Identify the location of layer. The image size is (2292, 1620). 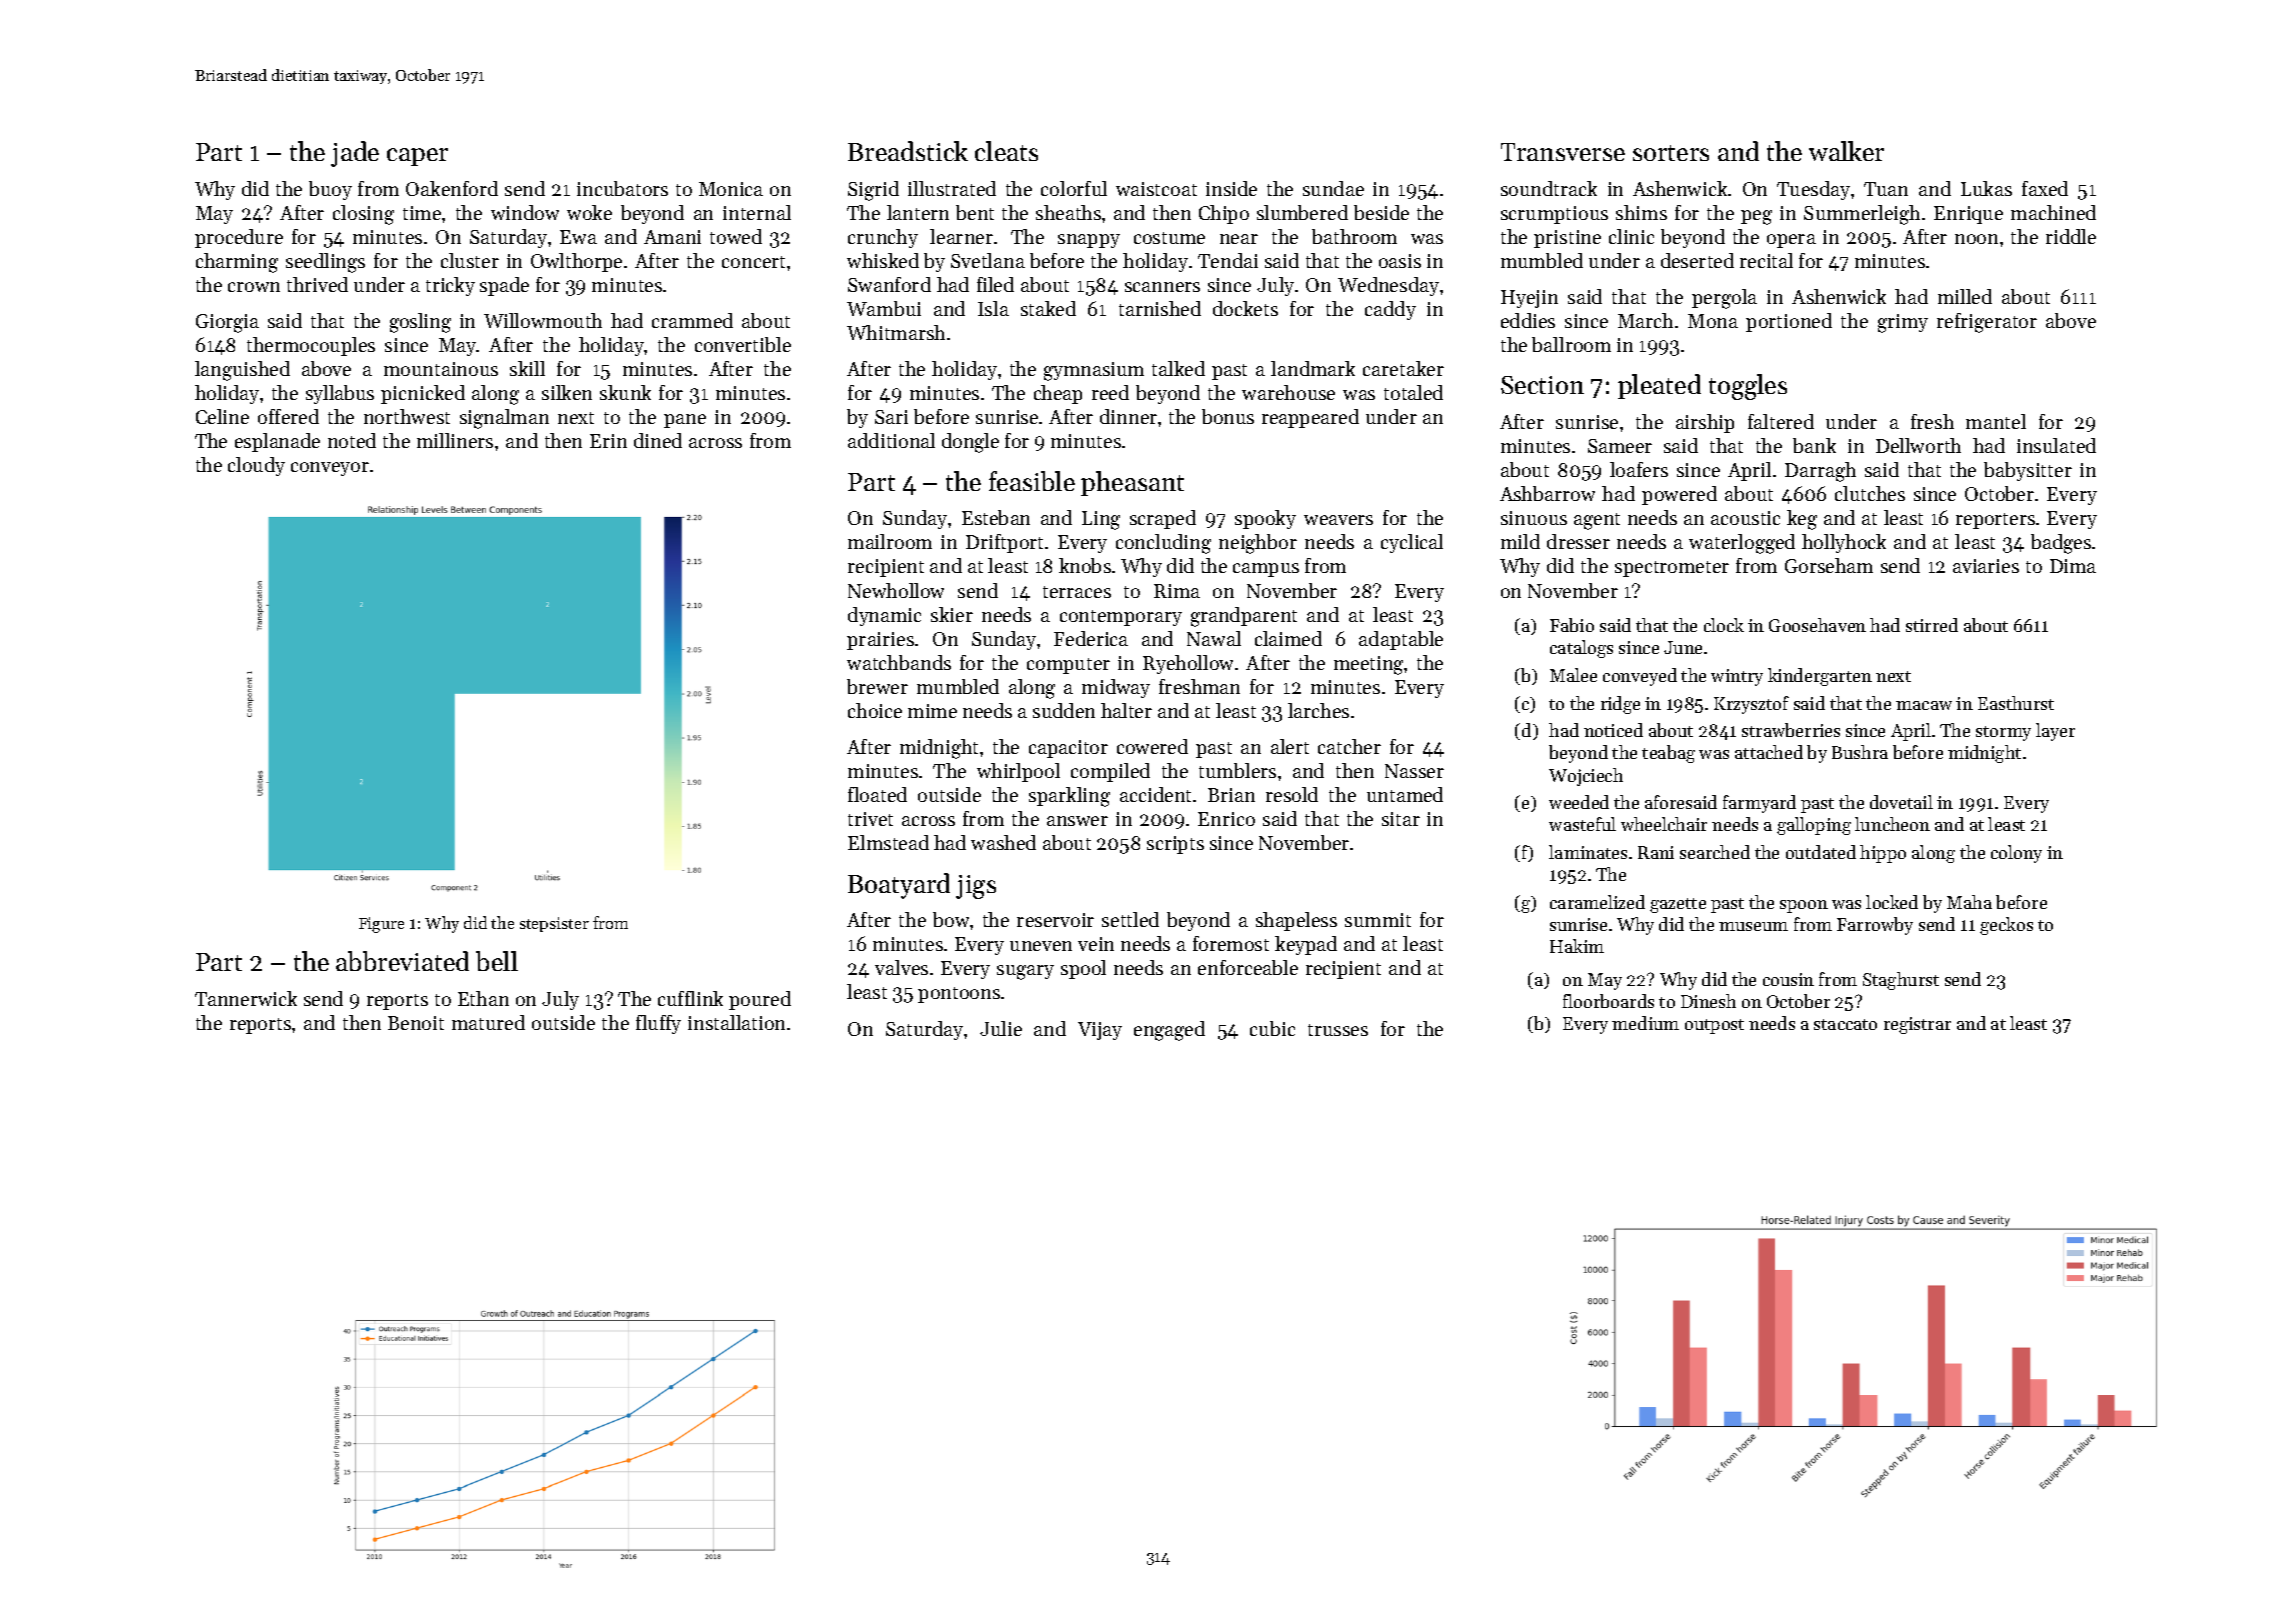
(2055, 732).
